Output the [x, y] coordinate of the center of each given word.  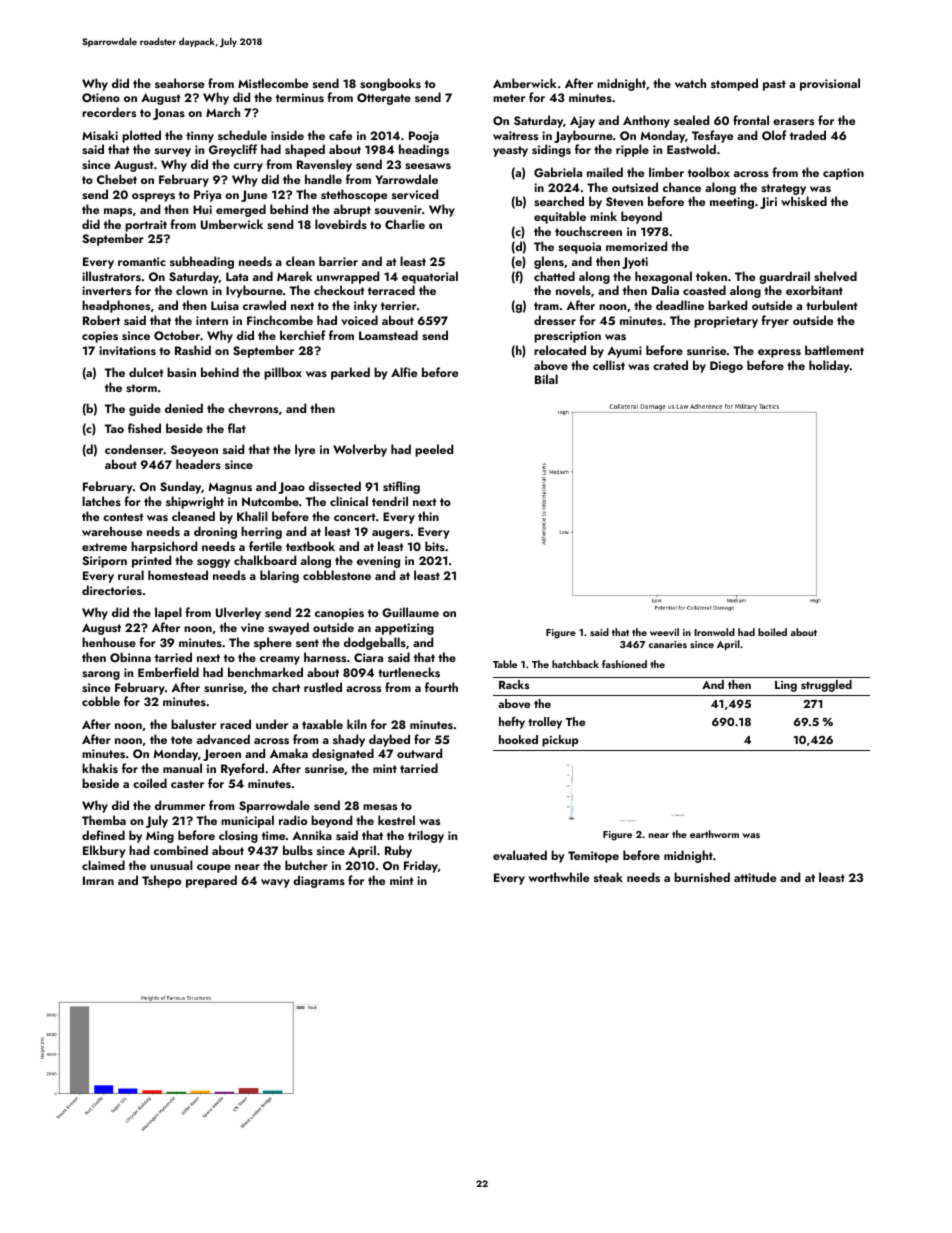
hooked [518, 739]
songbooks [390, 84]
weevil [664, 632]
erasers [793, 122]
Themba [104, 820]
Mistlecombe [273, 83]
